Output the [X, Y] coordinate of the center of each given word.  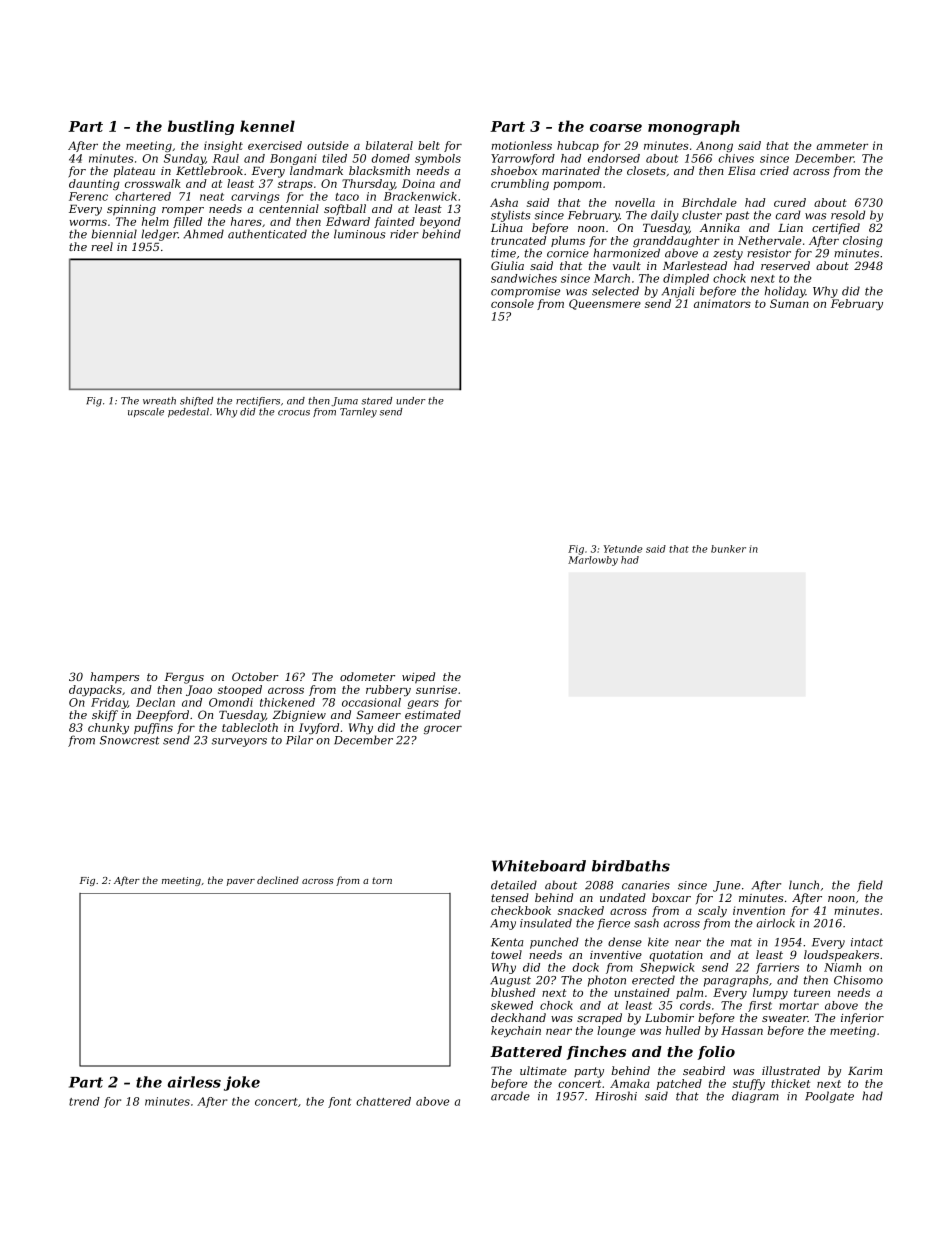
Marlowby [593, 561]
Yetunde [623, 549]
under [411, 401]
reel [102, 246]
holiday [785, 292]
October [255, 676]
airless [194, 1082]
